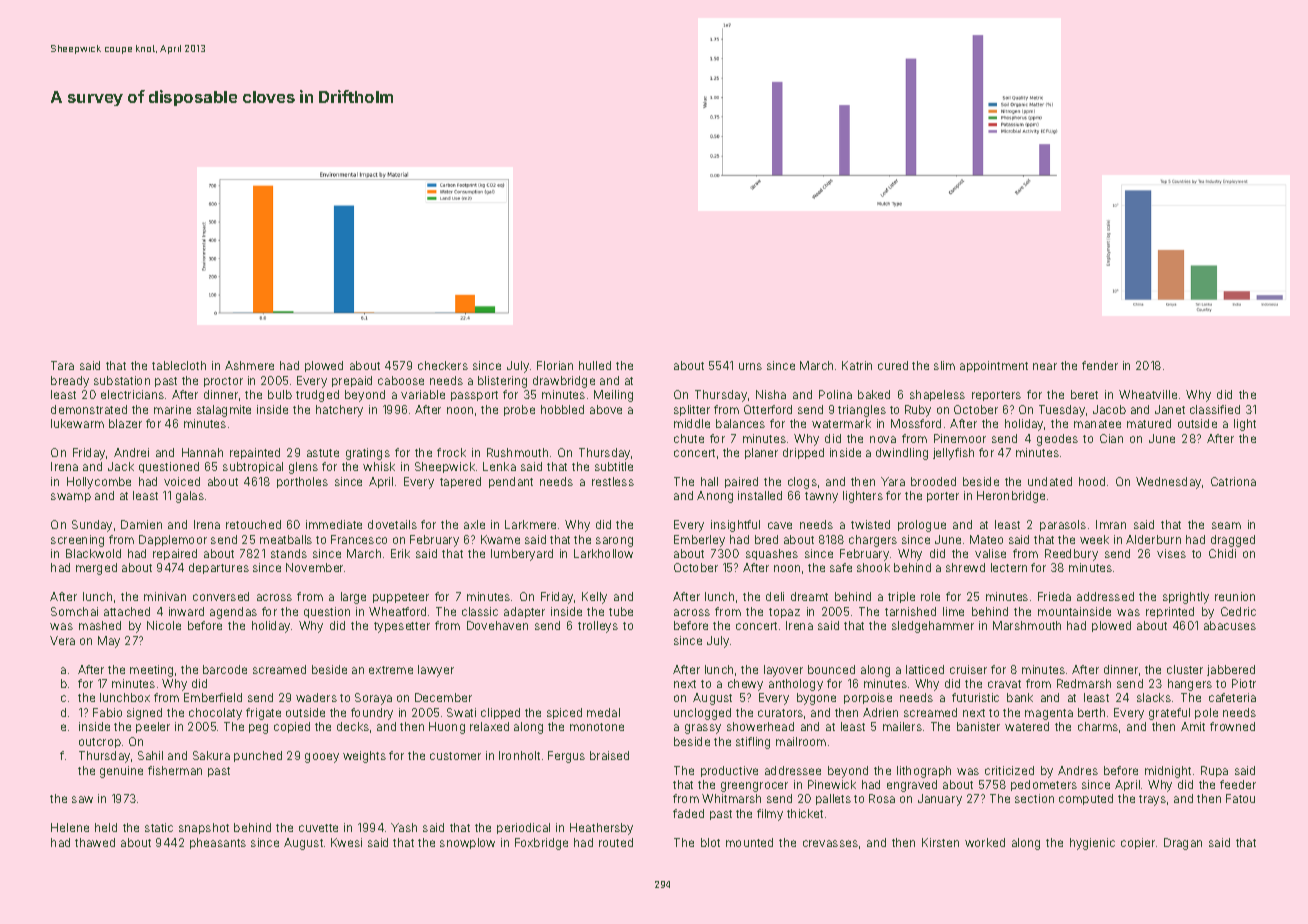 Image resolution: width=1308 pixels, height=924 pixels. Describe the element at coordinates (121, 466) in the document. I see `Jack` at that location.
